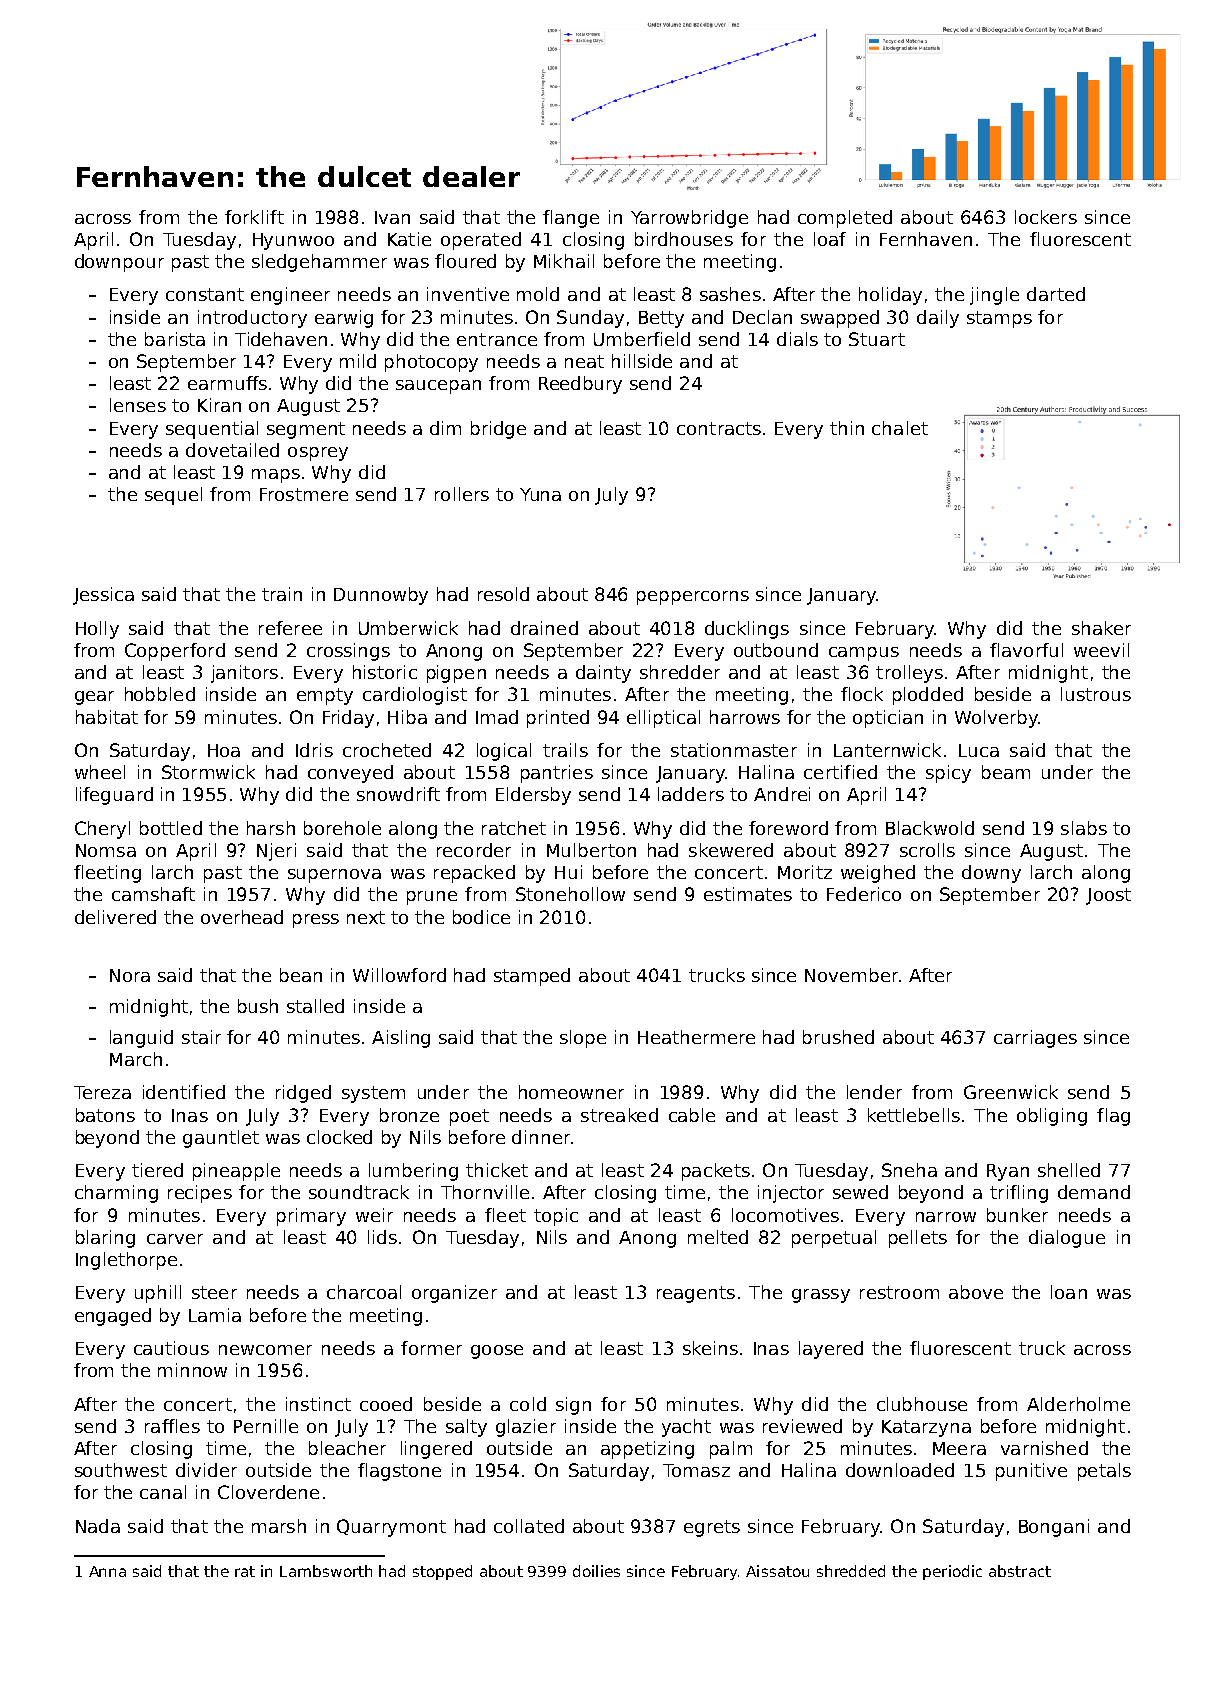 This document has width=1205, height=1704. Describe the element at coordinates (680, 672) in the document. I see `shredder` at that location.
